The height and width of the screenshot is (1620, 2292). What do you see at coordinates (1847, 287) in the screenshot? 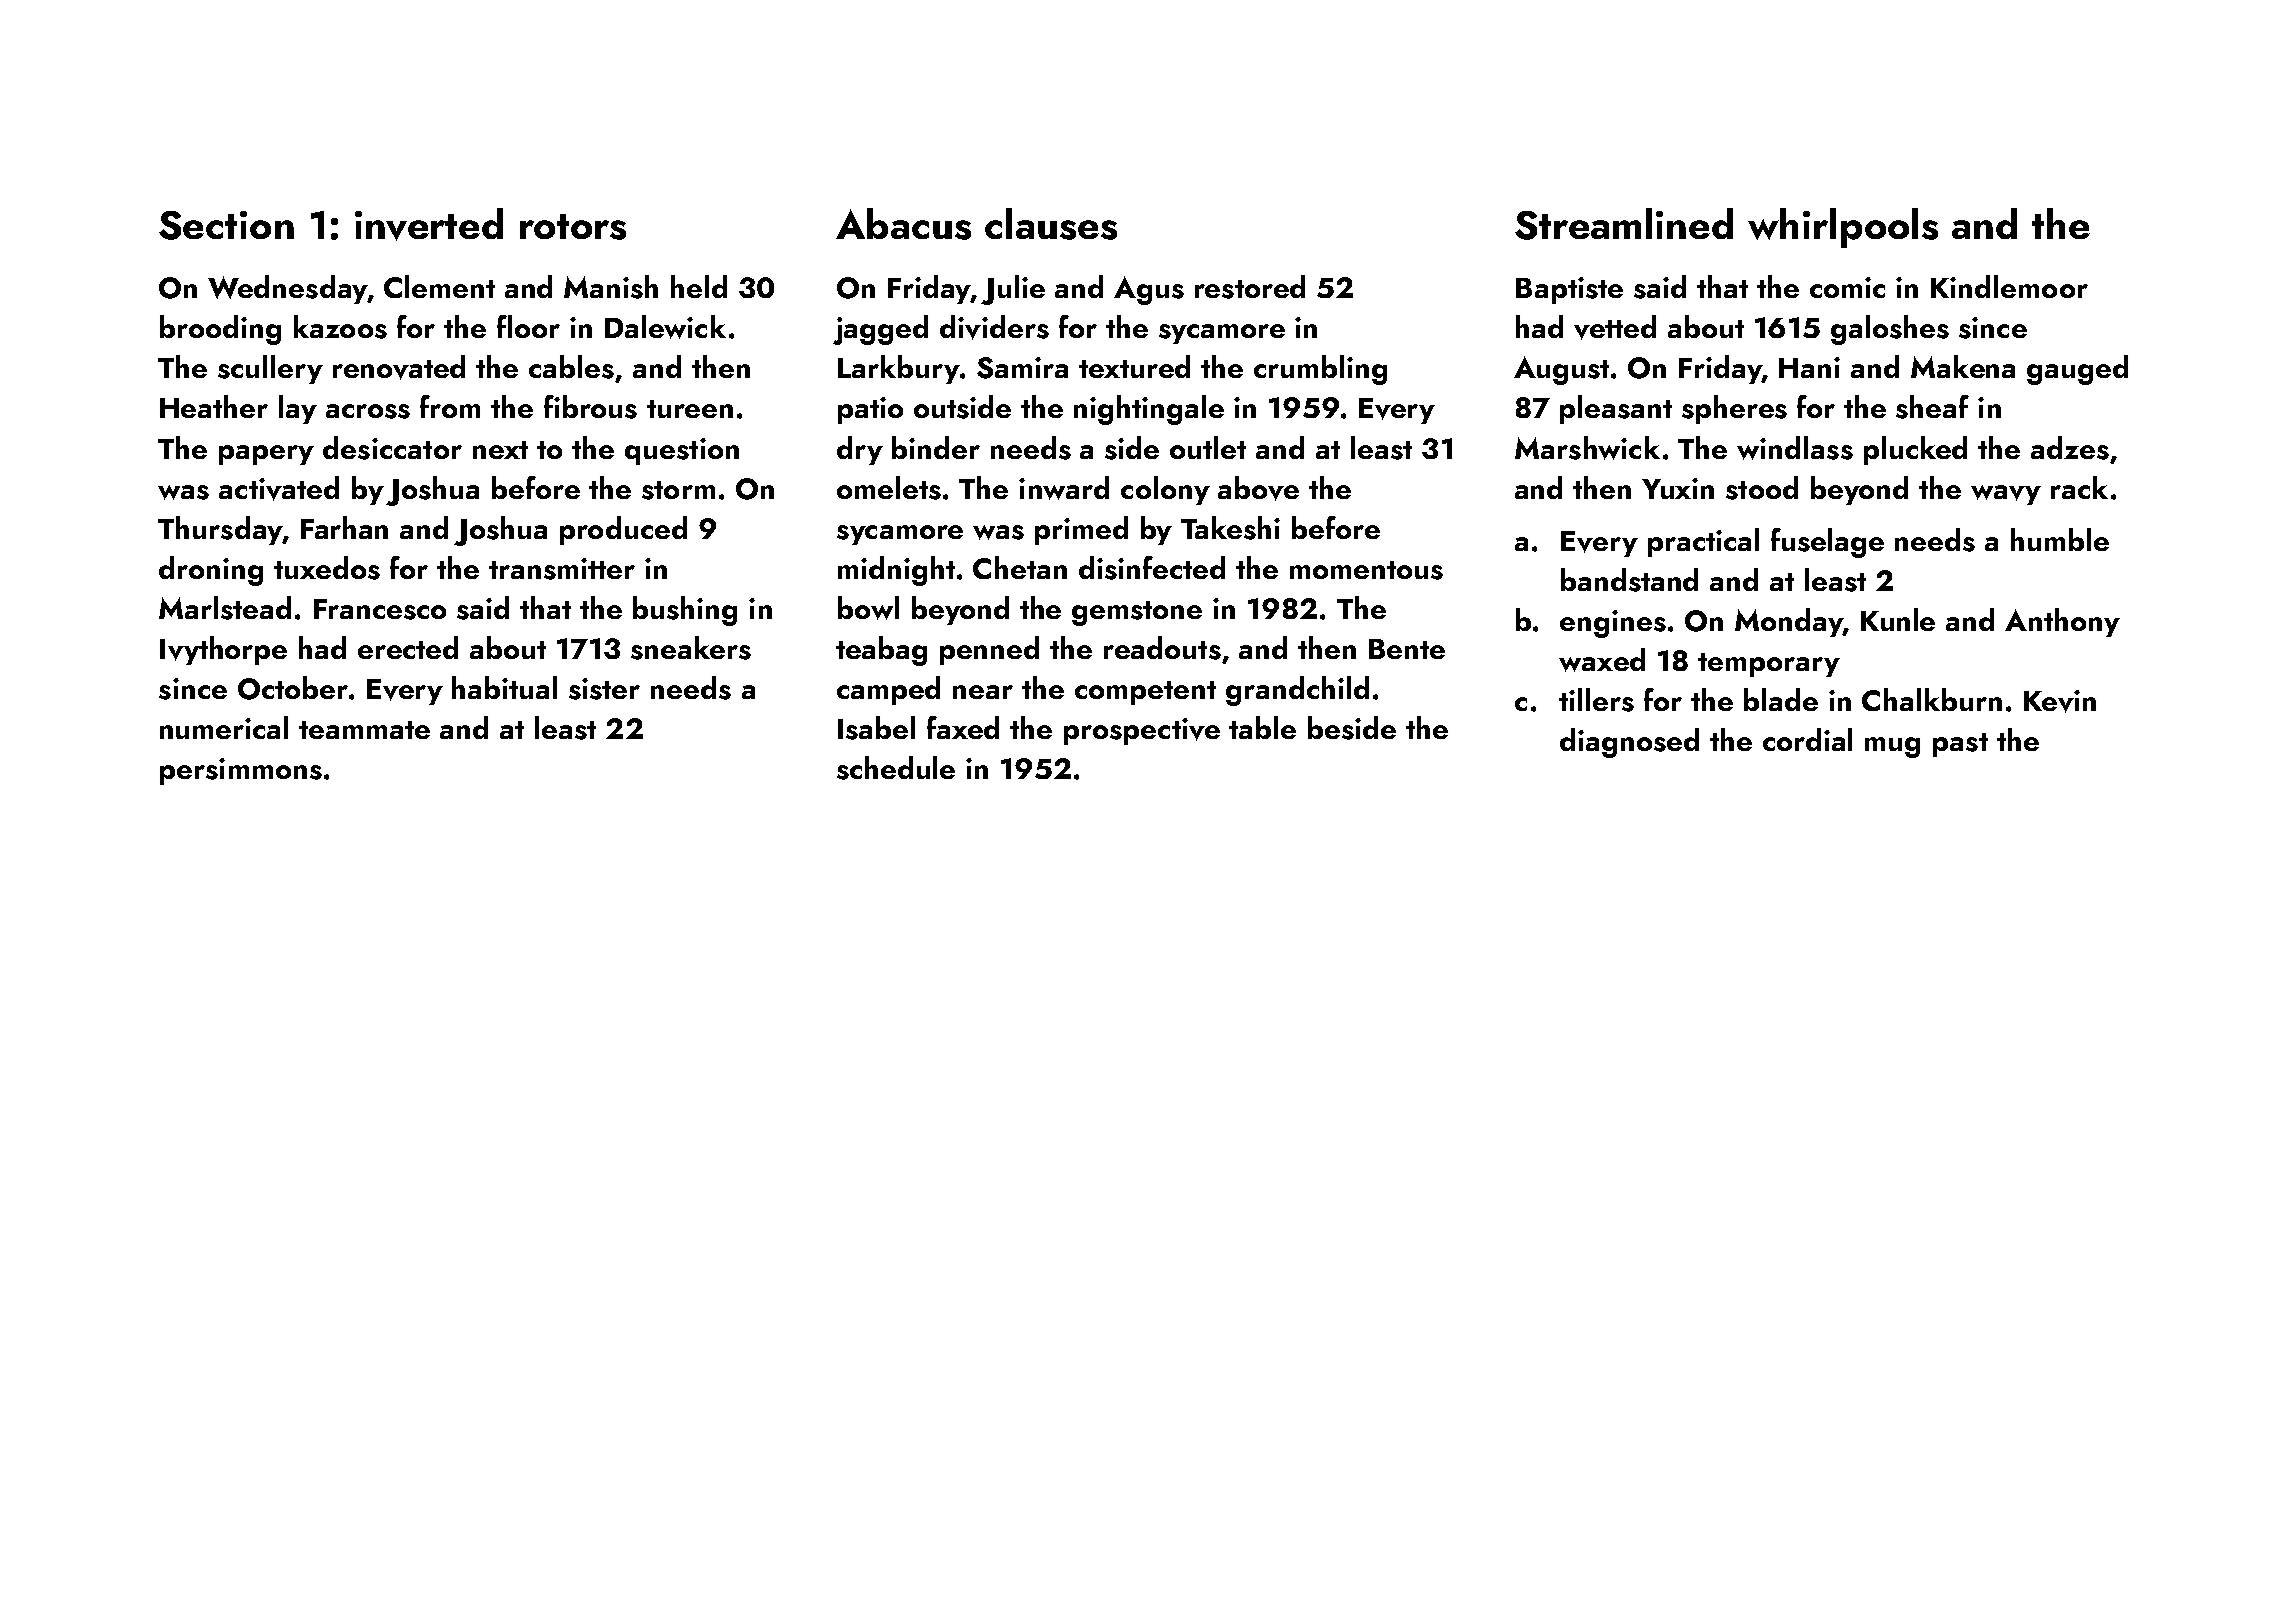
I see `comic` at bounding box center [1847, 287].
